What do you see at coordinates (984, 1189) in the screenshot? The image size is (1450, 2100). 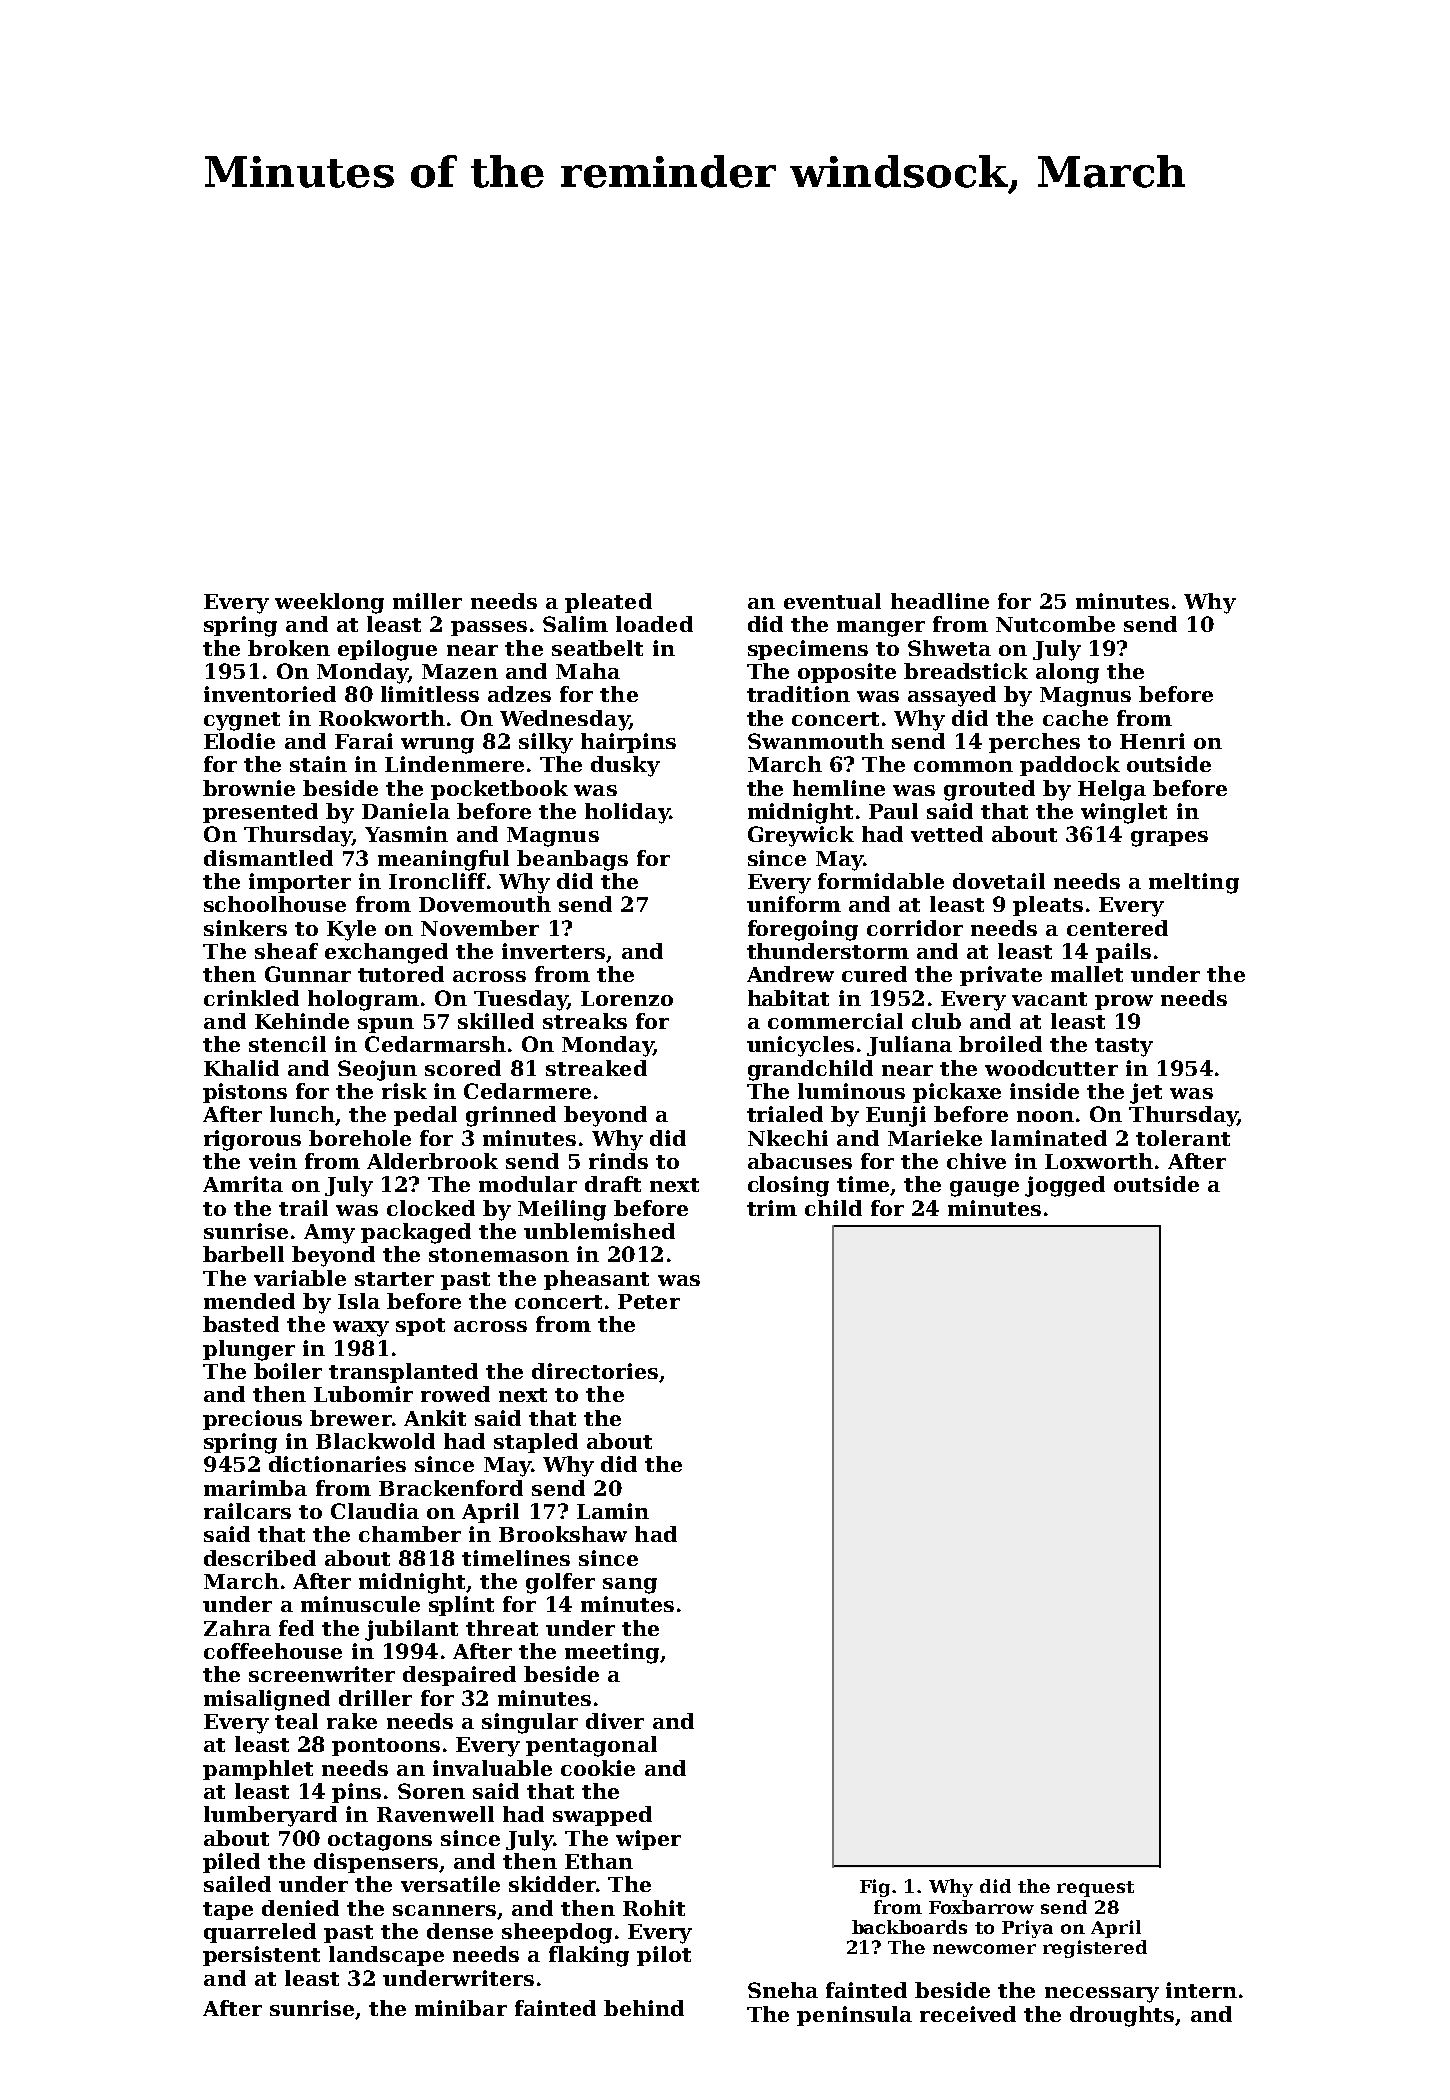 I see `gauge` at bounding box center [984, 1189].
